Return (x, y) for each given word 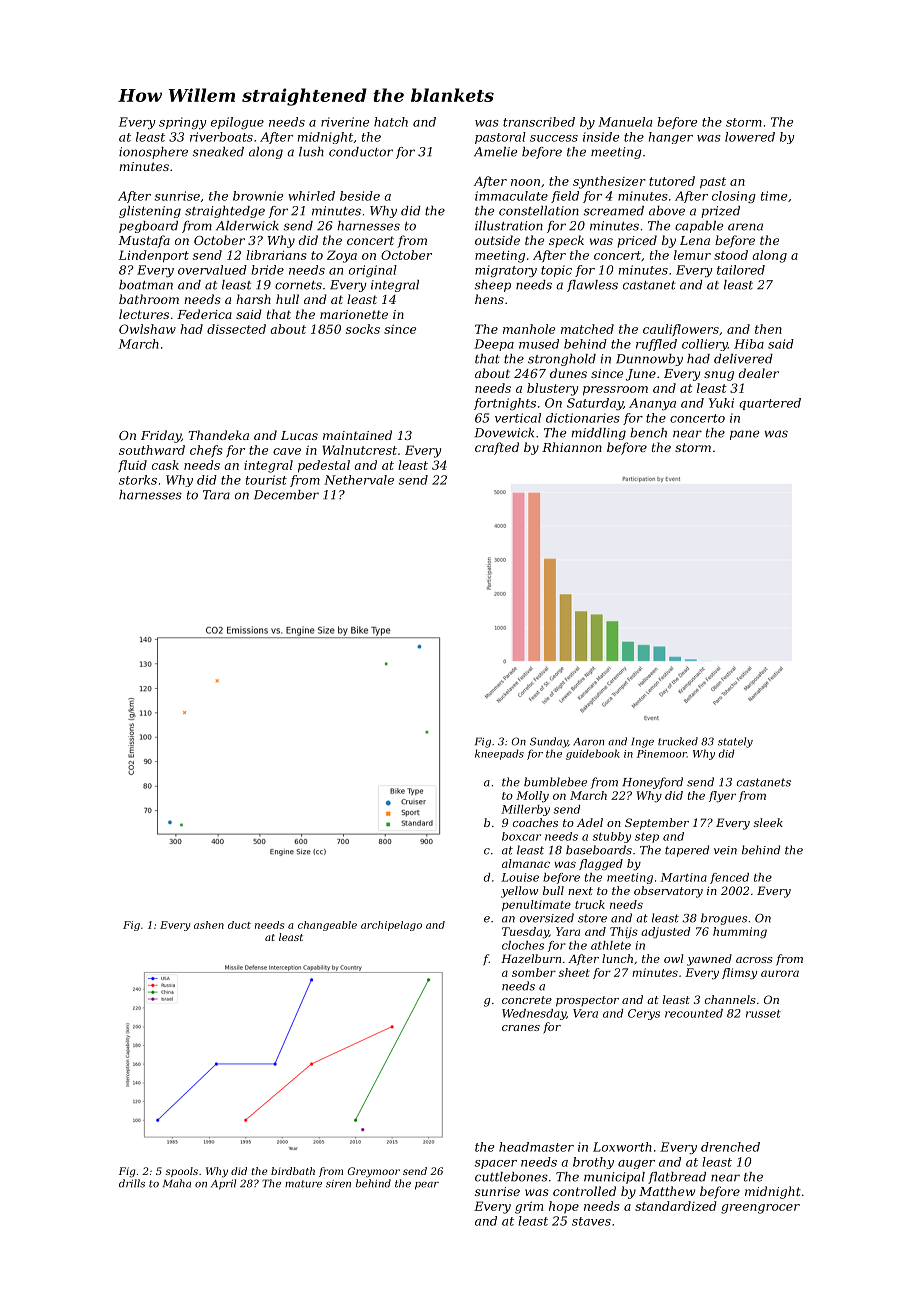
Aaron (588, 742)
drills (132, 1183)
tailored (741, 270)
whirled (311, 196)
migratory (506, 271)
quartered (770, 404)
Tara (216, 495)
